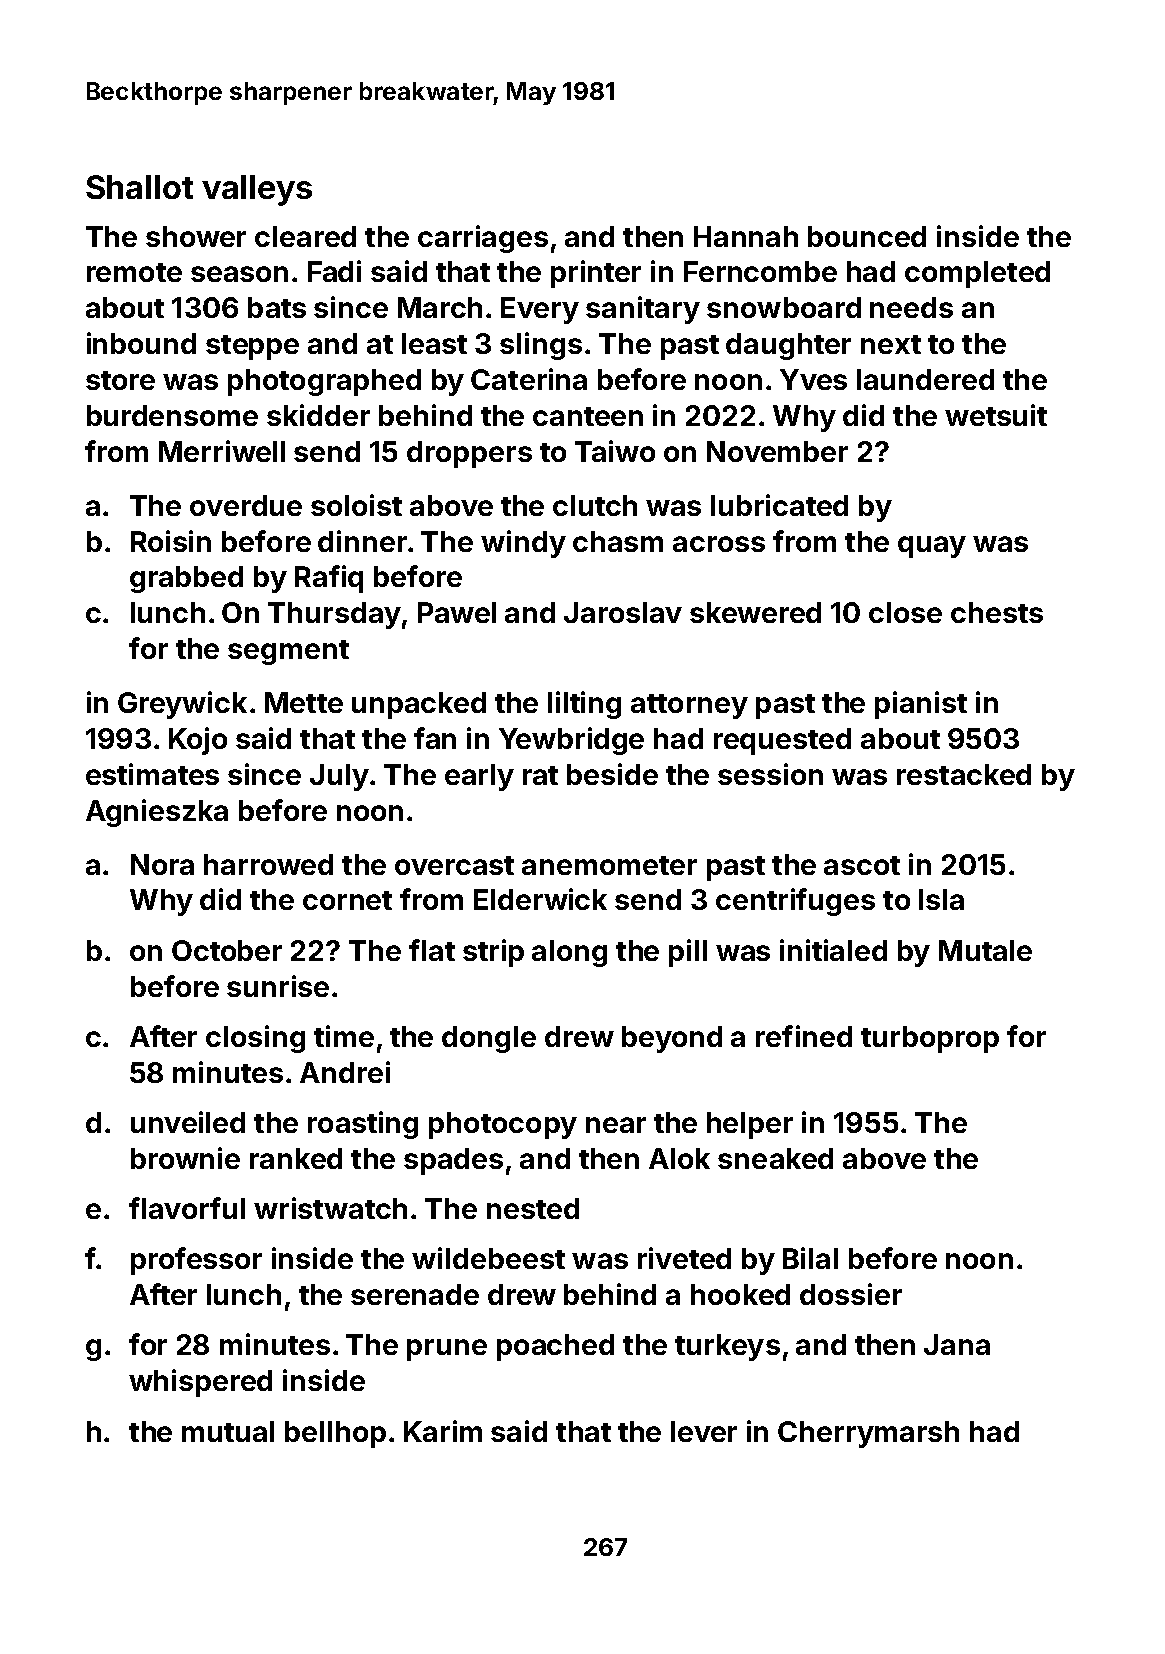  Describe the element at coordinates (228, 1431) in the screenshot. I see `mutual` at that location.
